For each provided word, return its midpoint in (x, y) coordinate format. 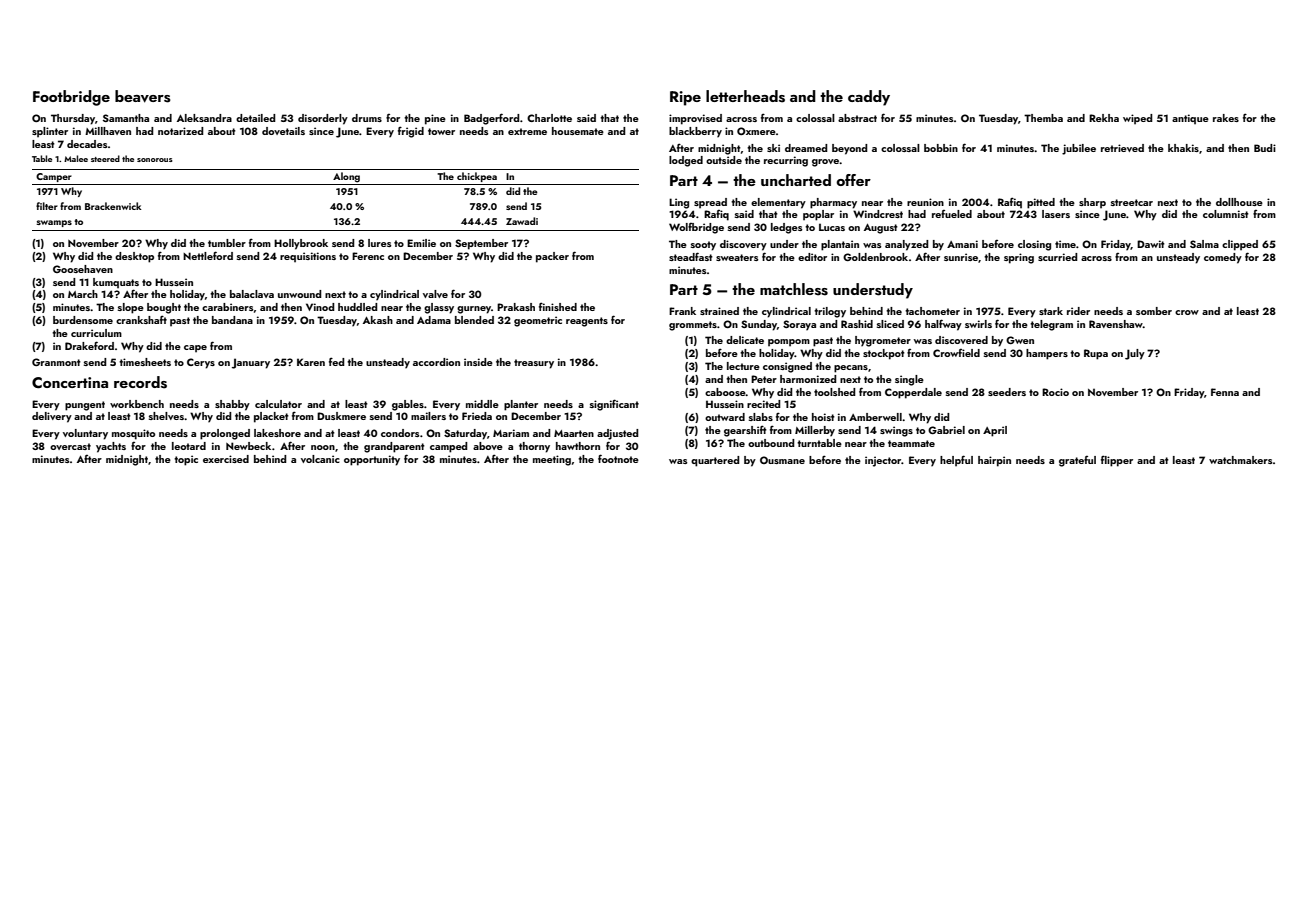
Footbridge (71, 98)
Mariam (511, 433)
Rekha (1104, 118)
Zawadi (522, 221)
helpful (956, 461)
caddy (869, 98)
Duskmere (341, 416)
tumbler (227, 243)
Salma (1204, 244)
